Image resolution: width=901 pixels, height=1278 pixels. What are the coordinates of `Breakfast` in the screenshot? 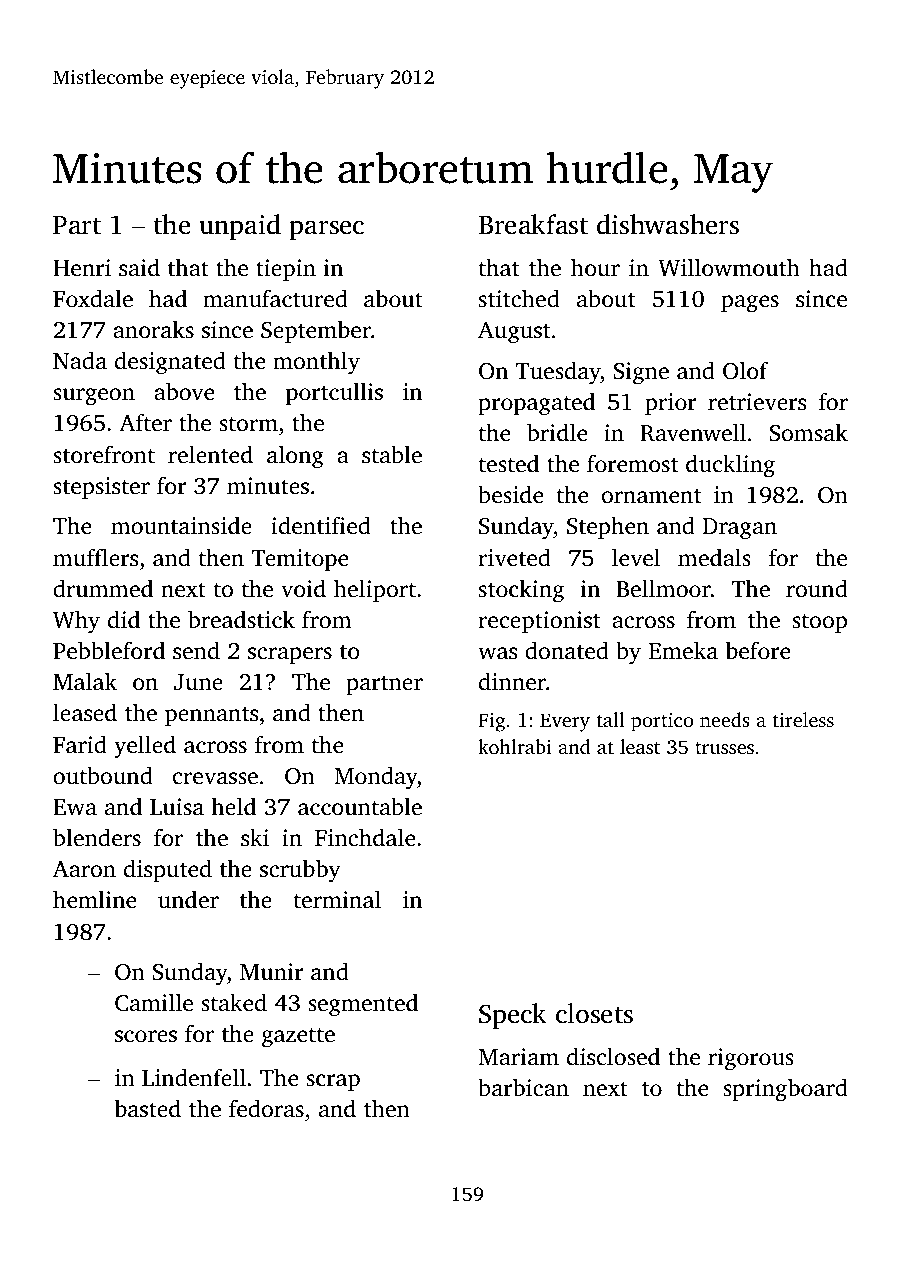 It's located at (533, 224).
